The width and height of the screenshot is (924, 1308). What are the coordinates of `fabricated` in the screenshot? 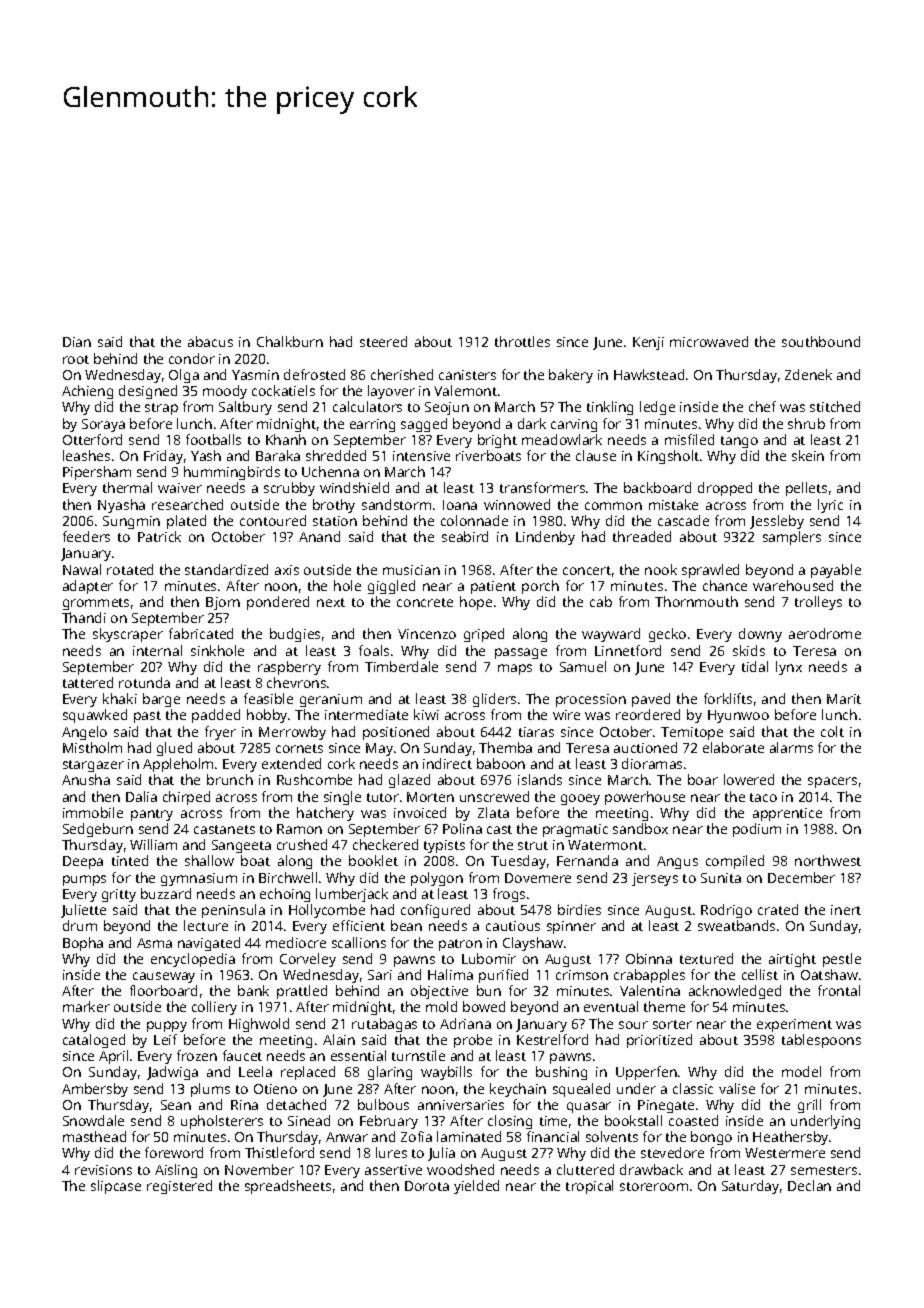 It's located at (201, 633).
